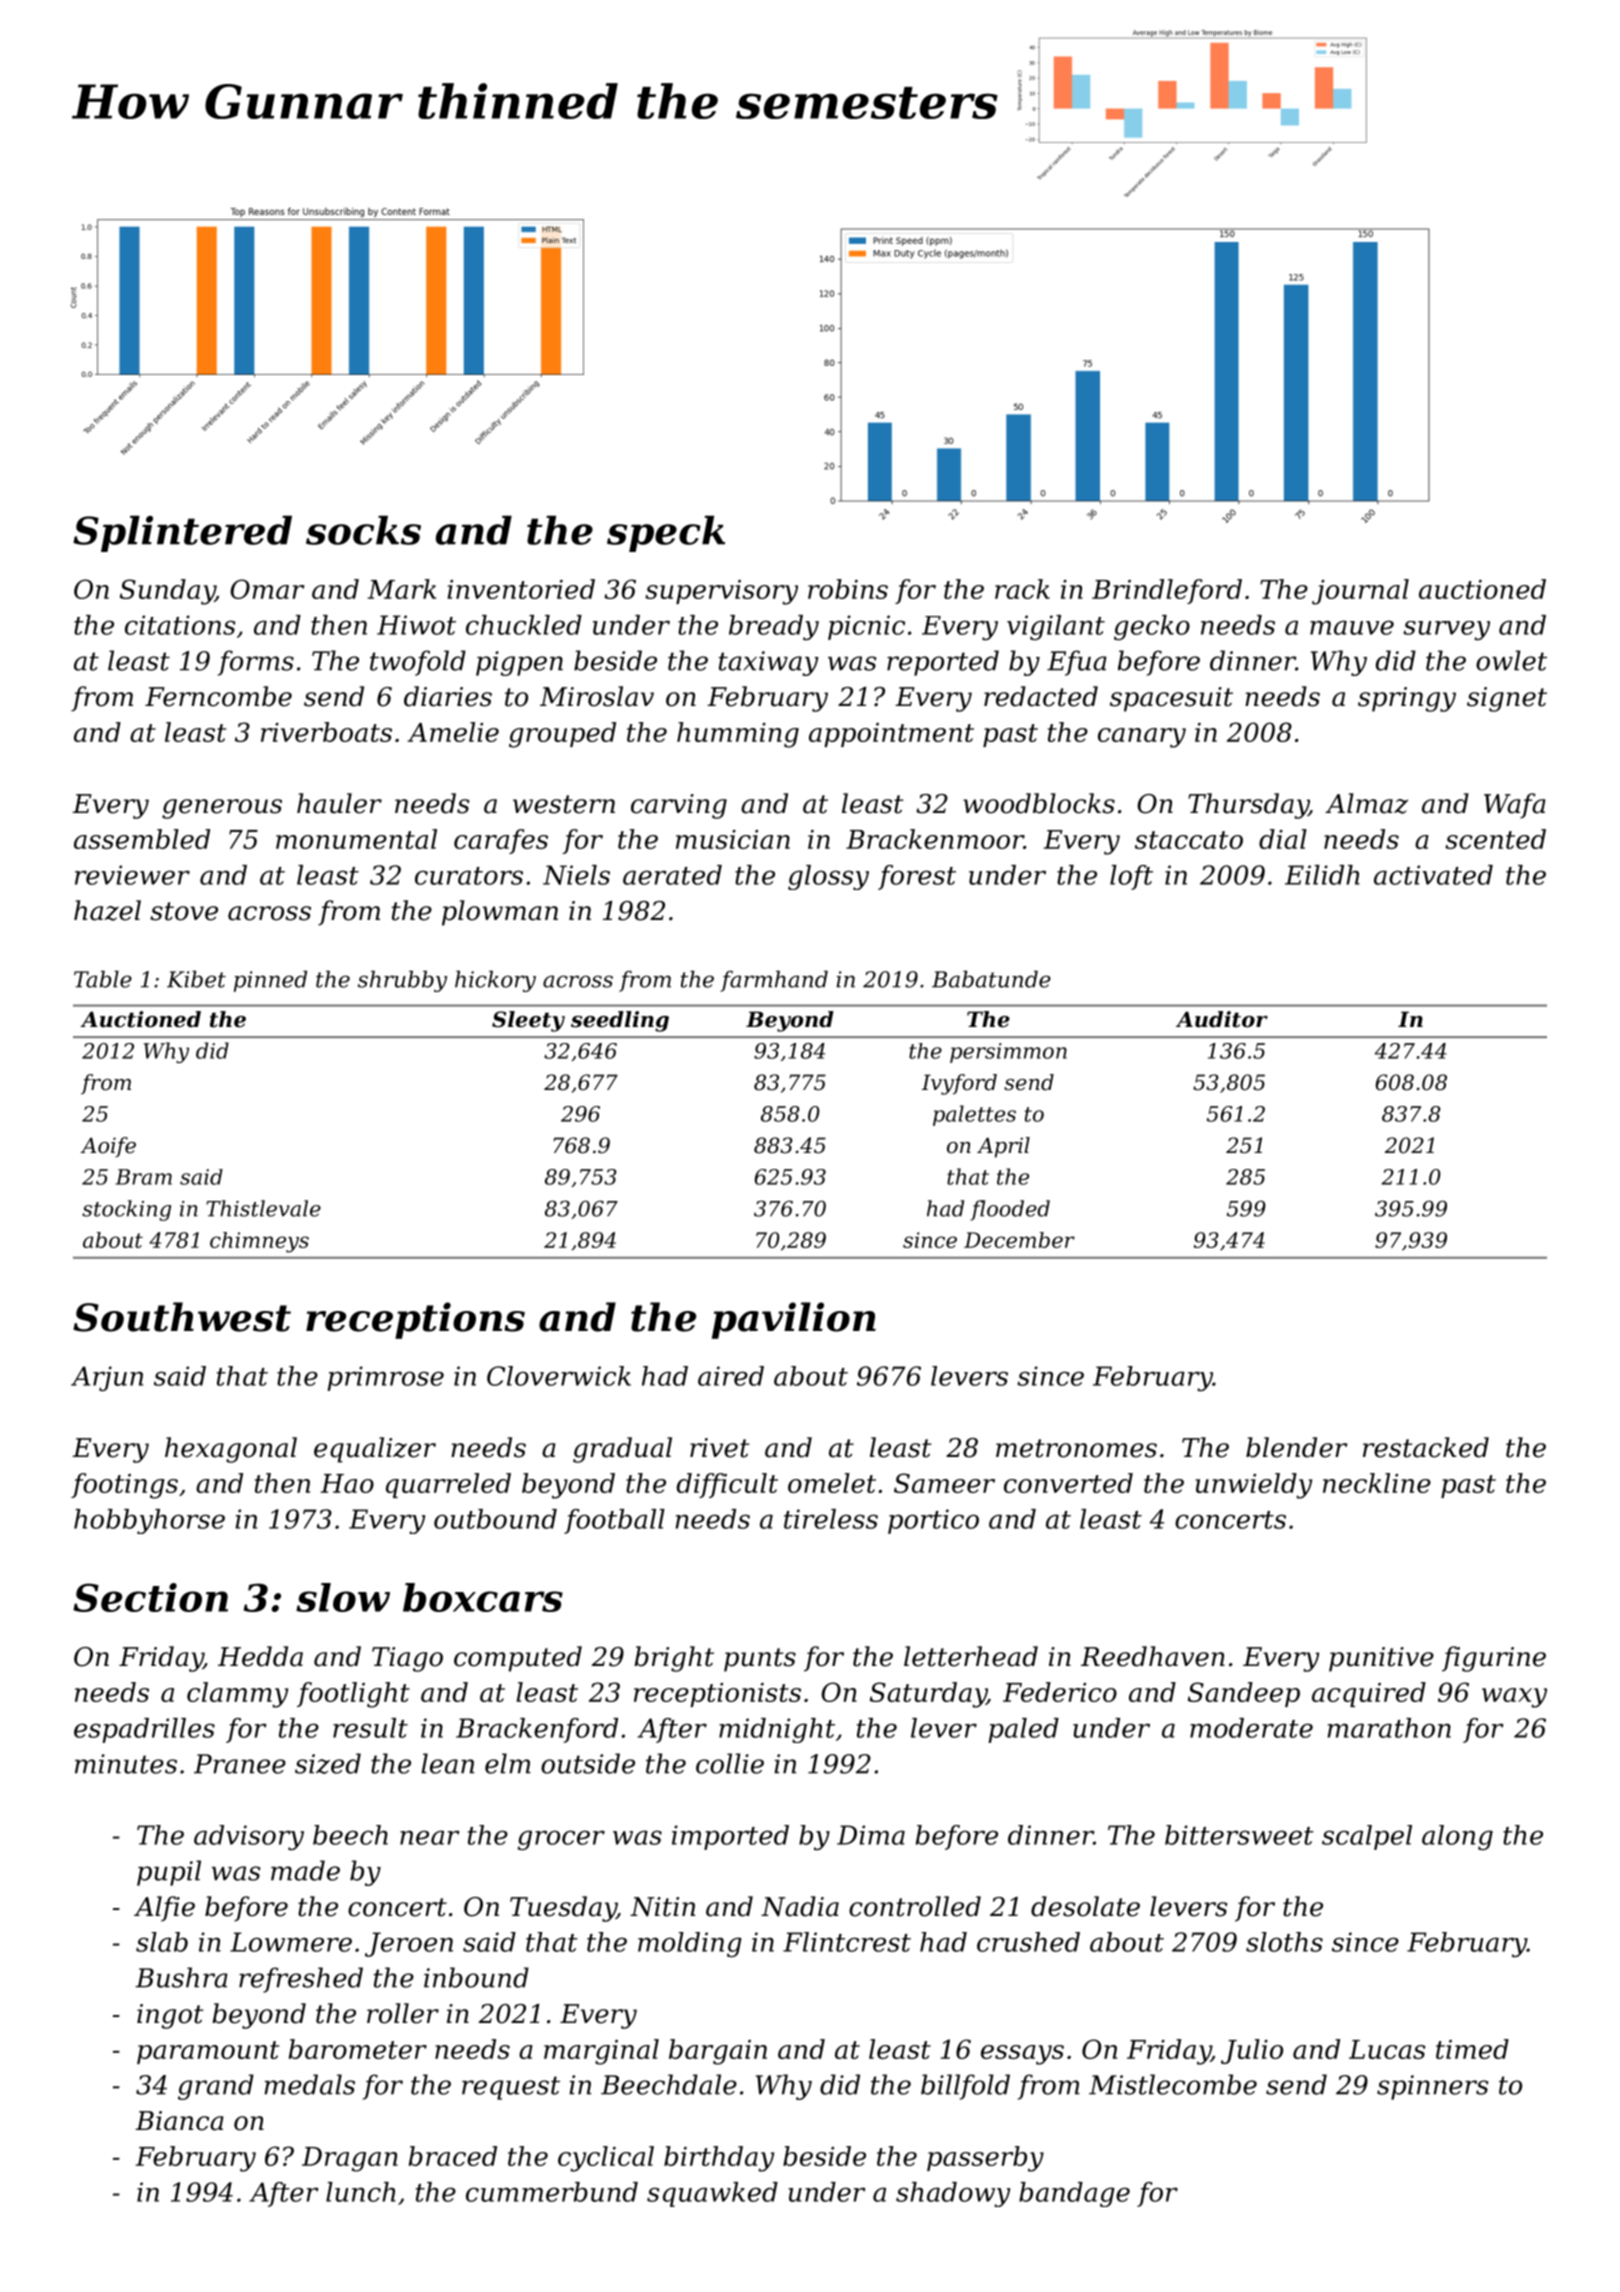 Image resolution: width=1620 pixels, height=2292 pixels. Describe the element at coordinates (1010, 1210) in the screenshot. I see `flooded` at that location.
